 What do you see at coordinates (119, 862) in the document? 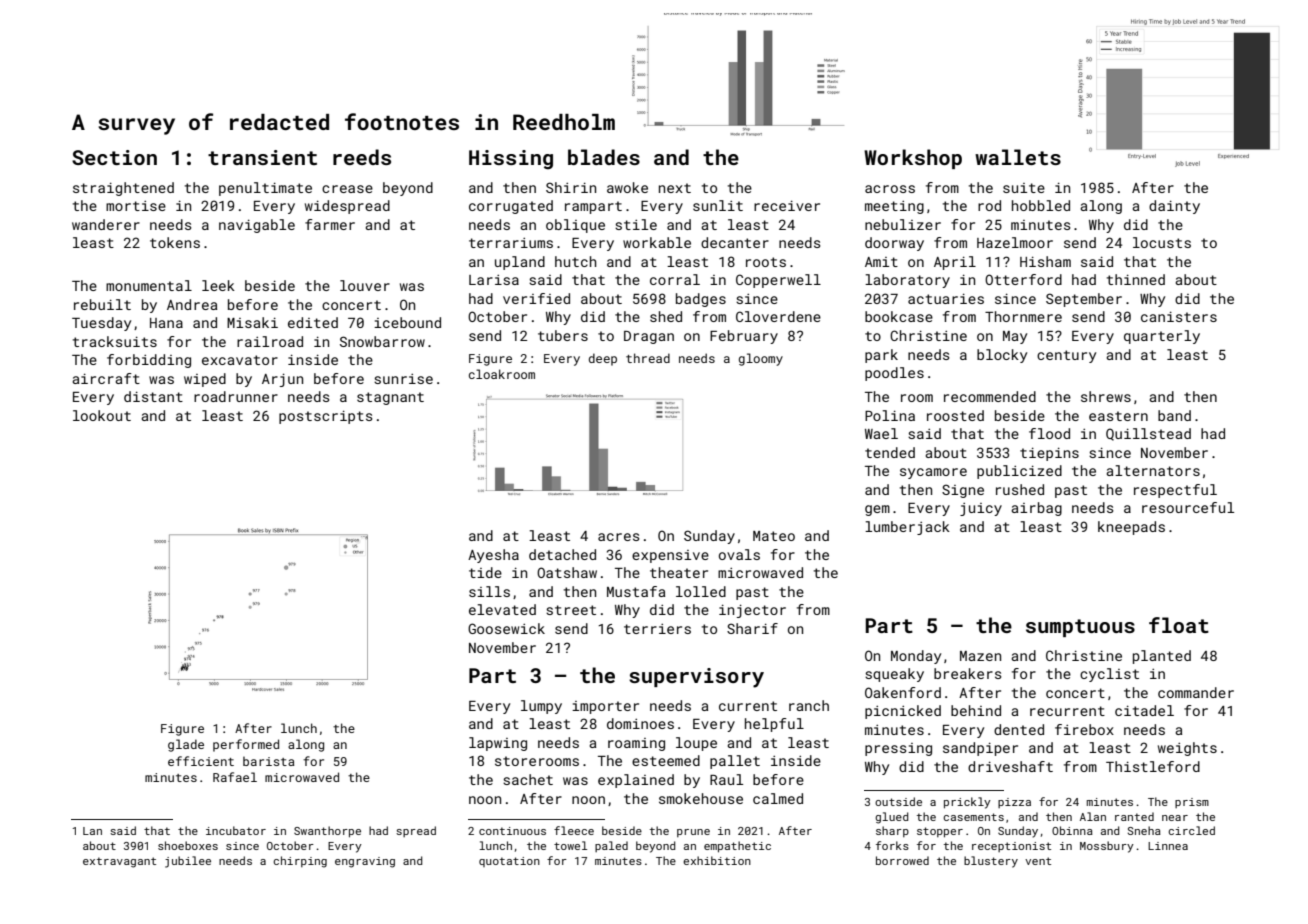
I see `extravagant` at bounding box center [119, 862].
